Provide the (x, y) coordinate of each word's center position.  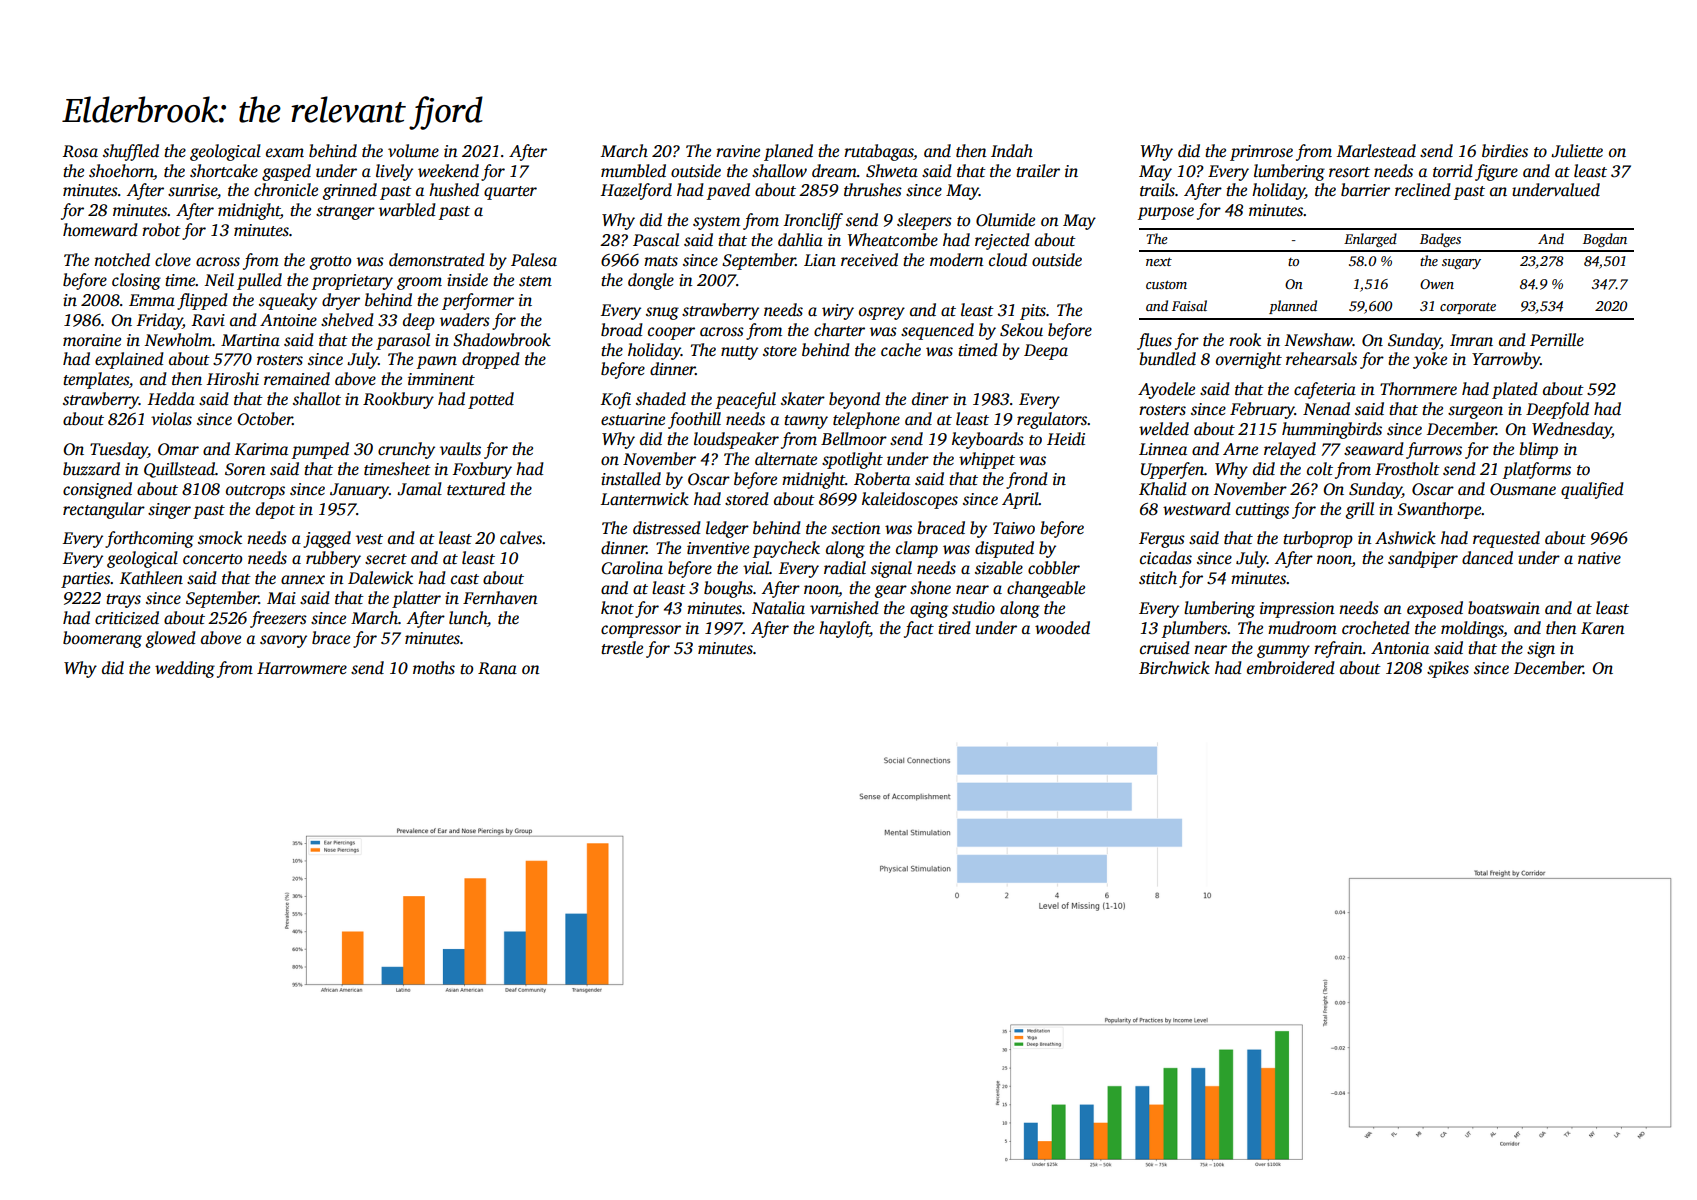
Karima (261, 449)
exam (285, 153)
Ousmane (1523, 489)
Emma (152, 300)
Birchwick (1174, 668)
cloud (1008, 260)
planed (788, 152)
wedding (185, 669)
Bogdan (1605, 240)
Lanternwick (645, 499)
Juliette (1577, 151)
